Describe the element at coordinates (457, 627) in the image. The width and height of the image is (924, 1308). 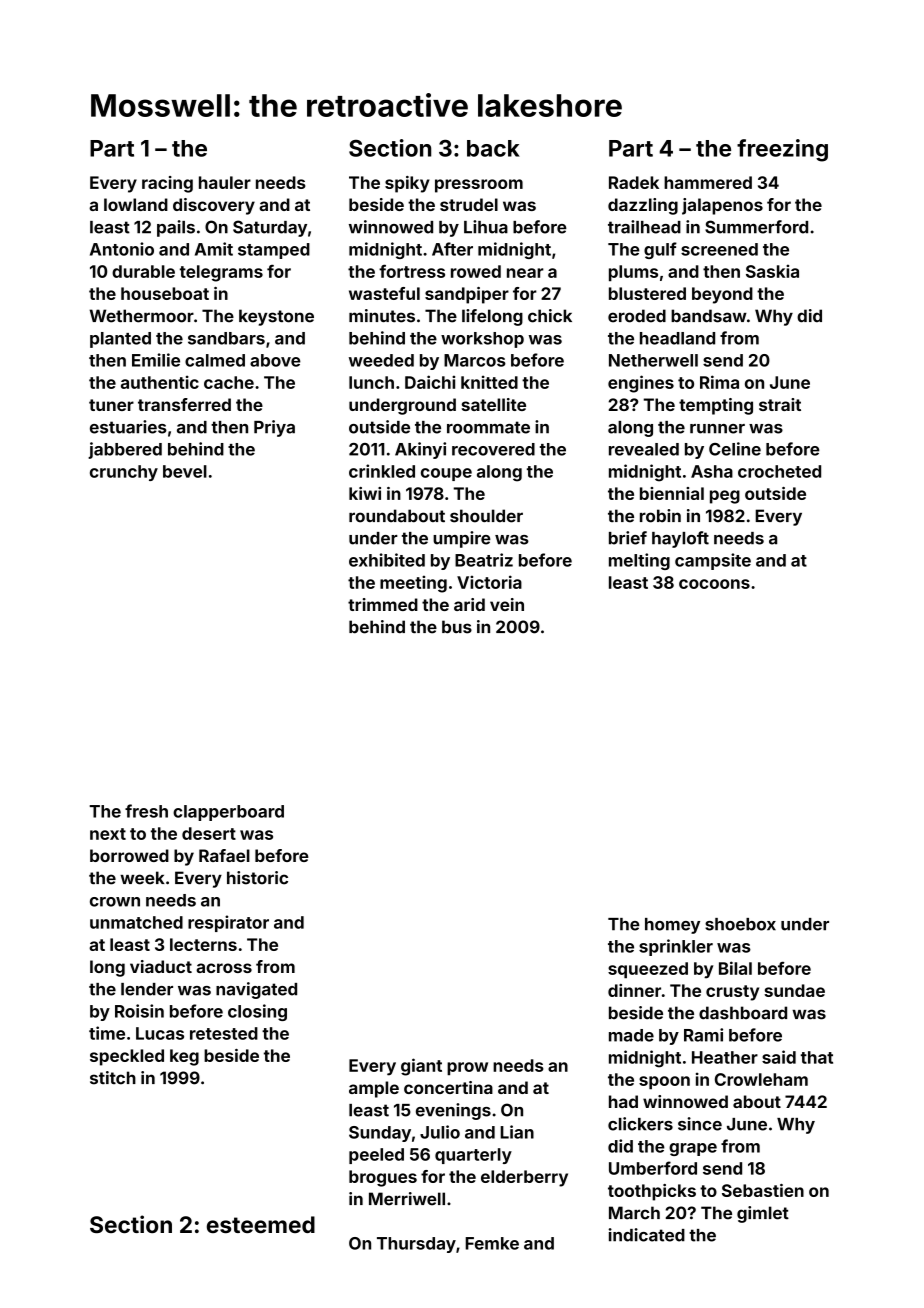
I see `bus` at that location.
